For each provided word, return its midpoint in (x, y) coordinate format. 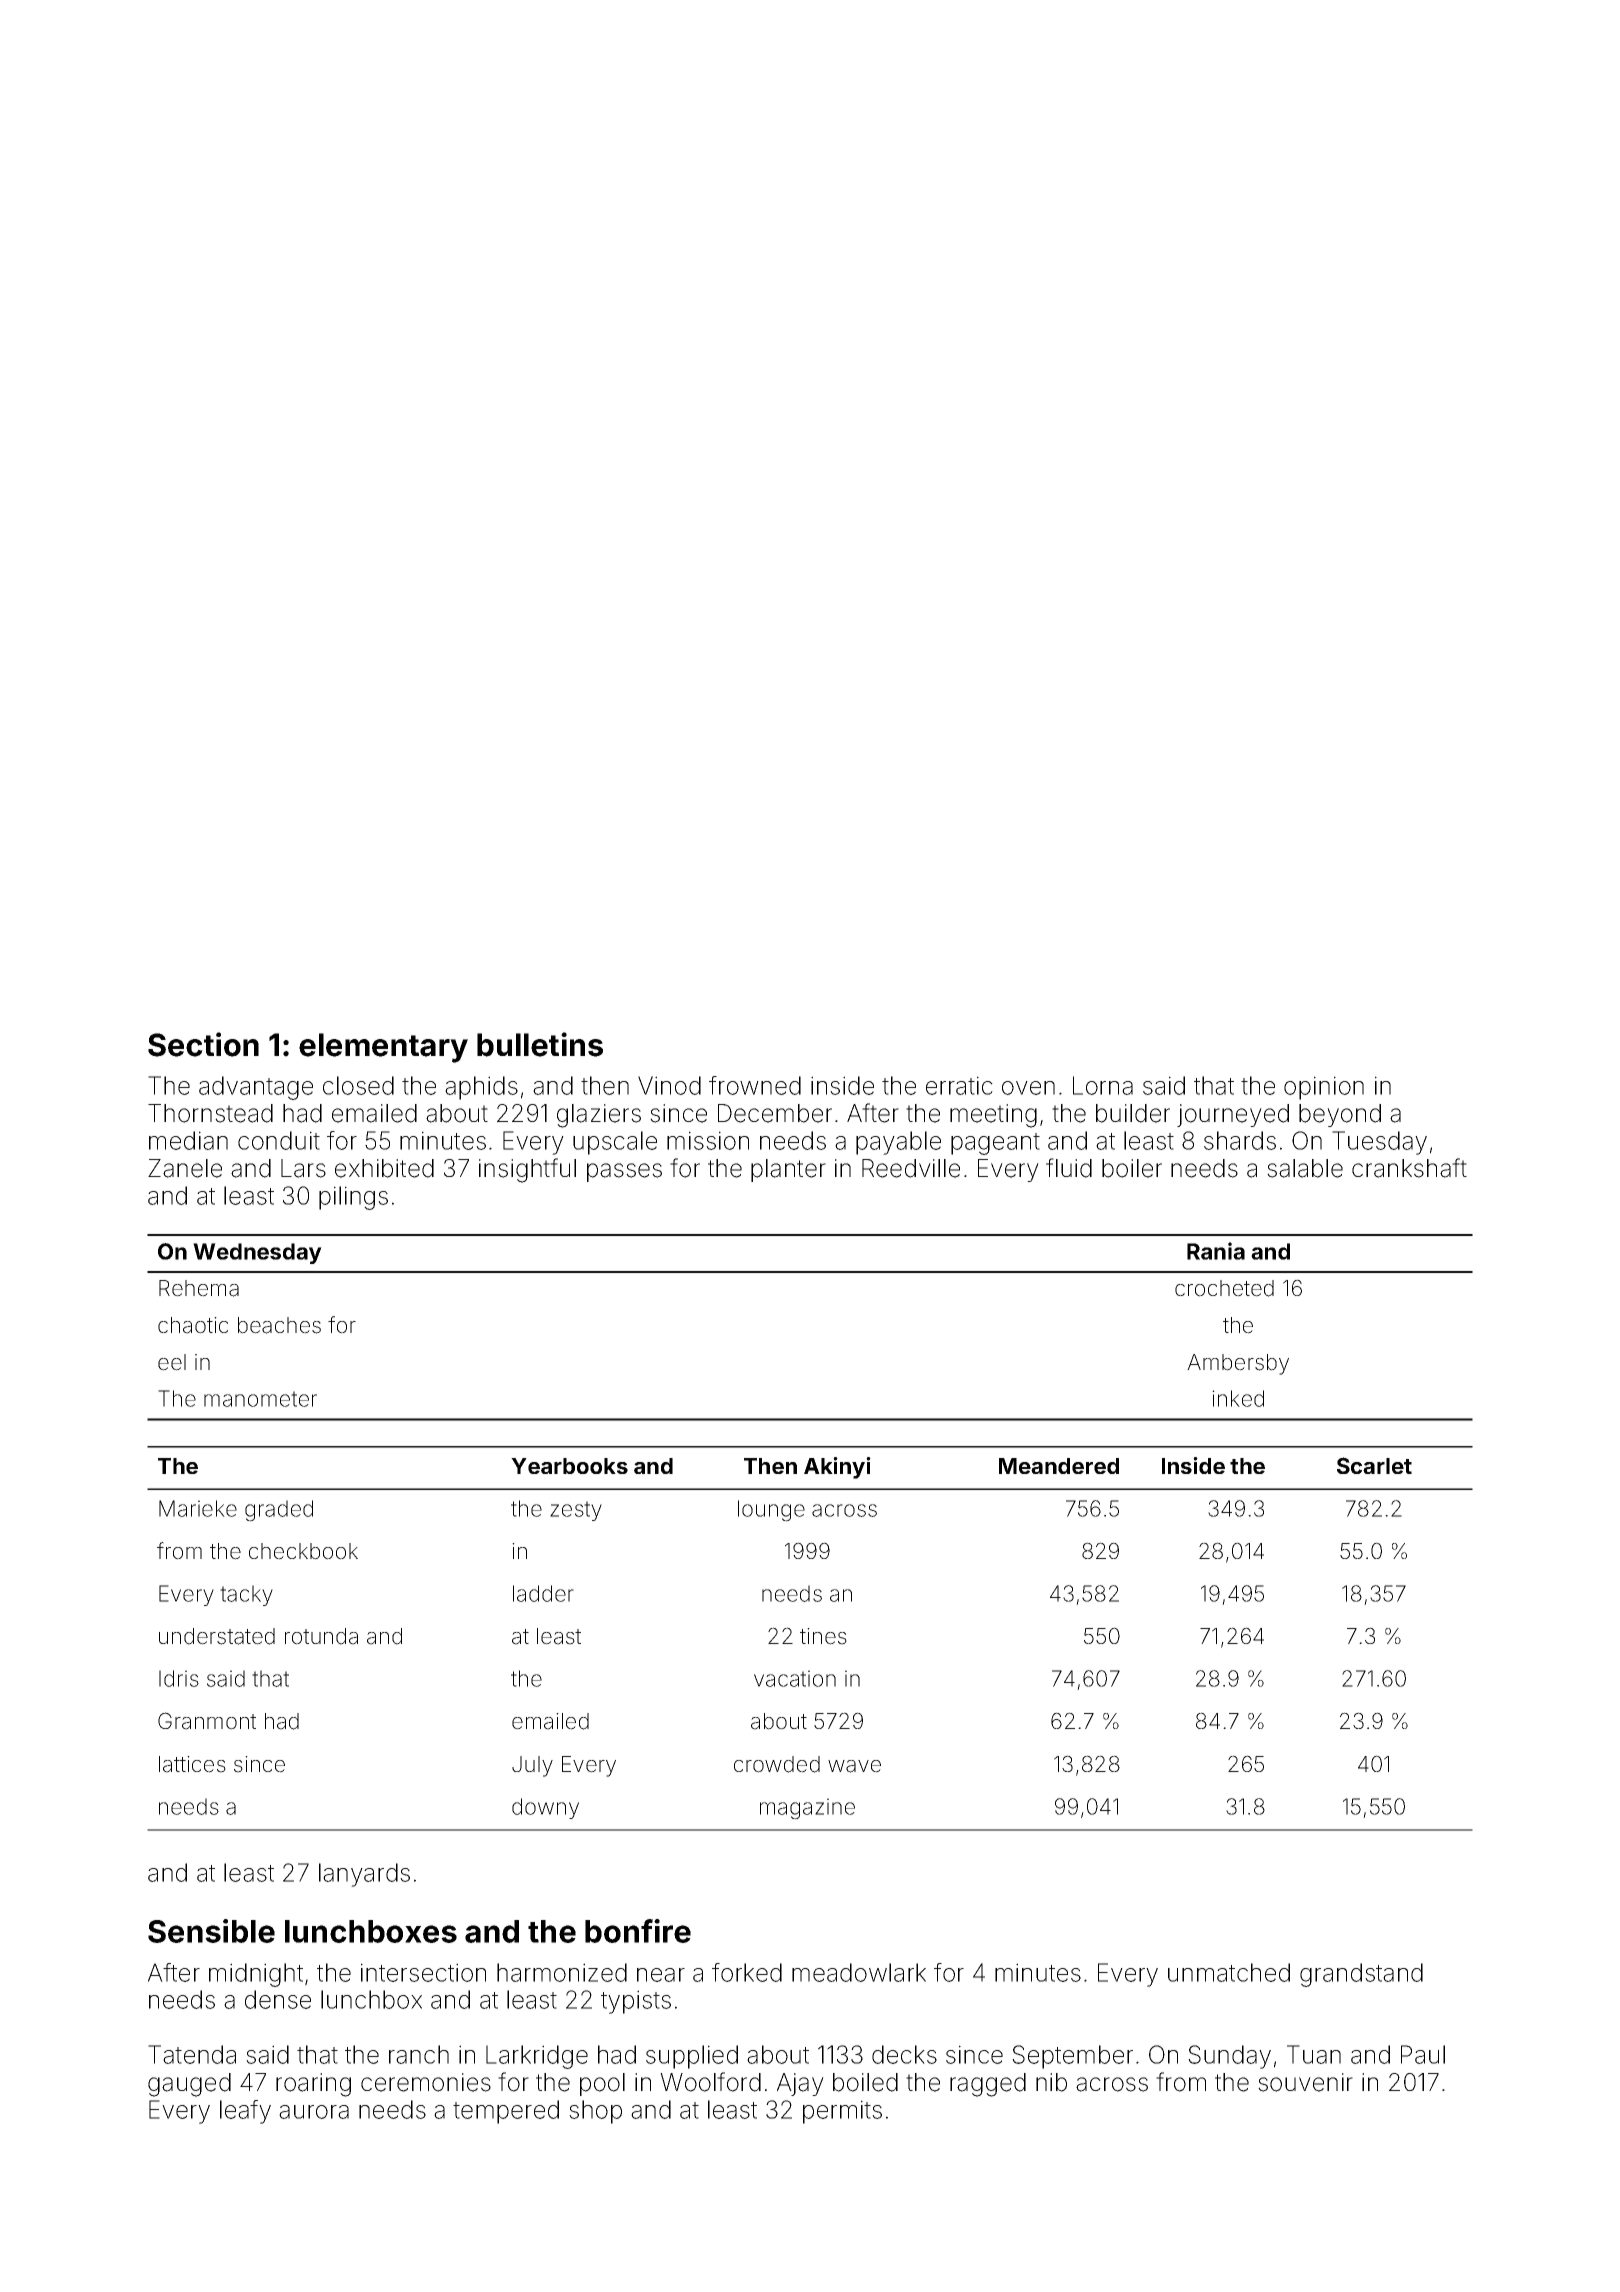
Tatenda (192, 2054)
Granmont (207, 1721)
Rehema (199, 1288)
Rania (1216, 1251)
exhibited (384, 1168)
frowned (755, 1085)
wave (854, 1766)
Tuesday (1379, 1143)
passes (624, 1172)
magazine (807, 1809)
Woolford (710, 2082)
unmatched (1229, 1972)
